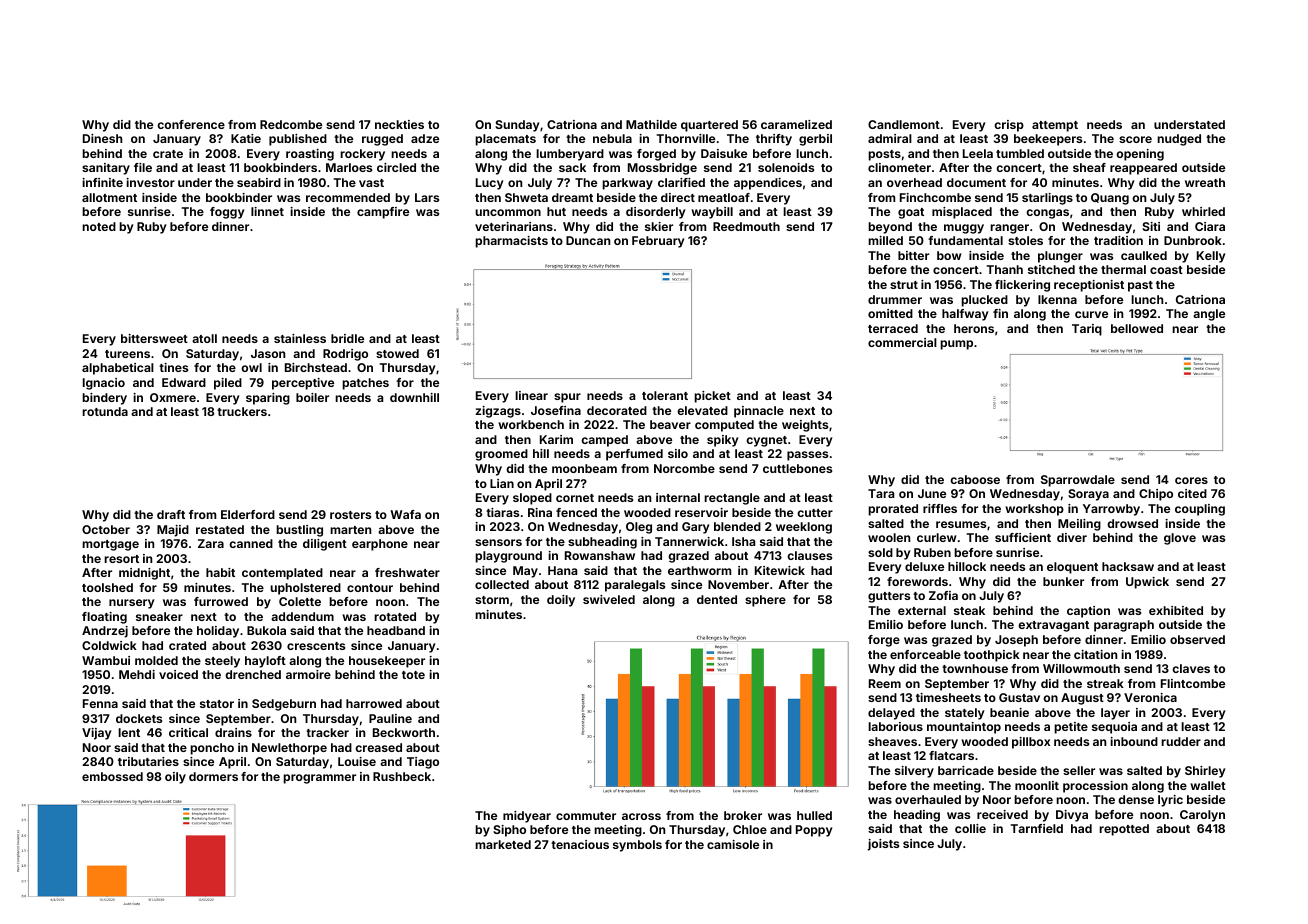 Image resolution: width=1308 pixels, height=924 pixels. I want to click on stowed, so click(397, 353).
